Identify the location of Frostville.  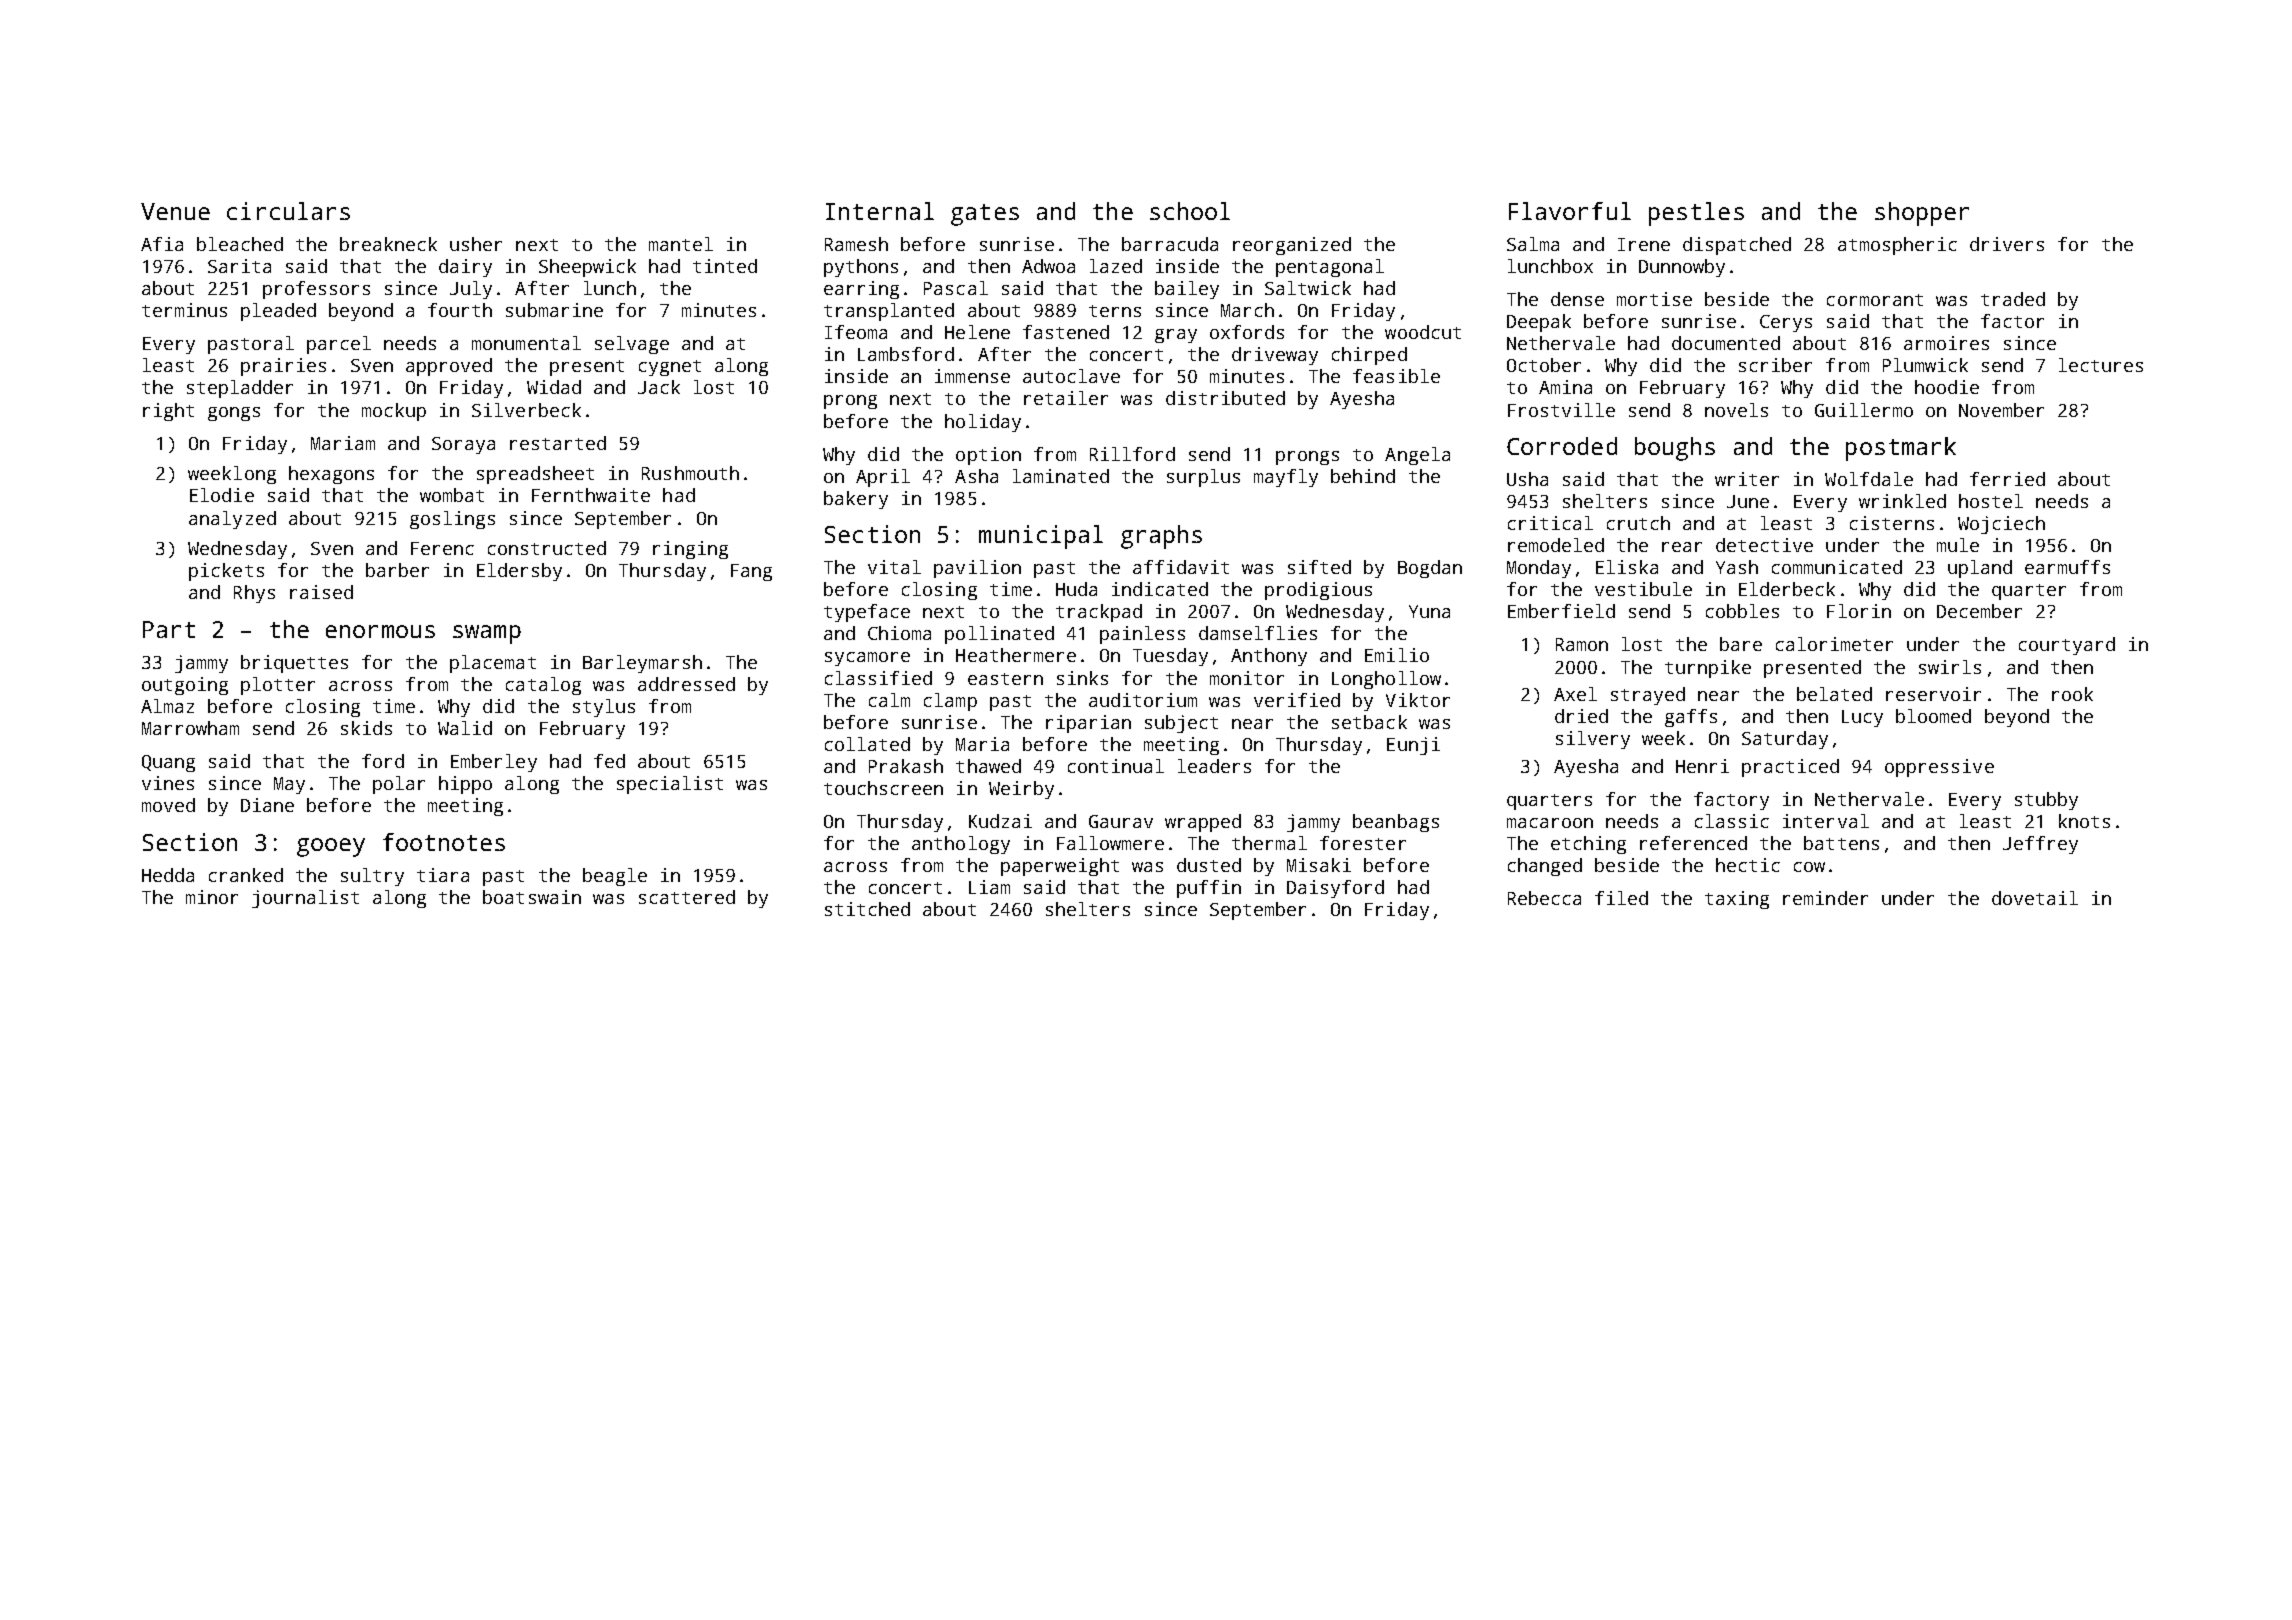
(1561, 410).
